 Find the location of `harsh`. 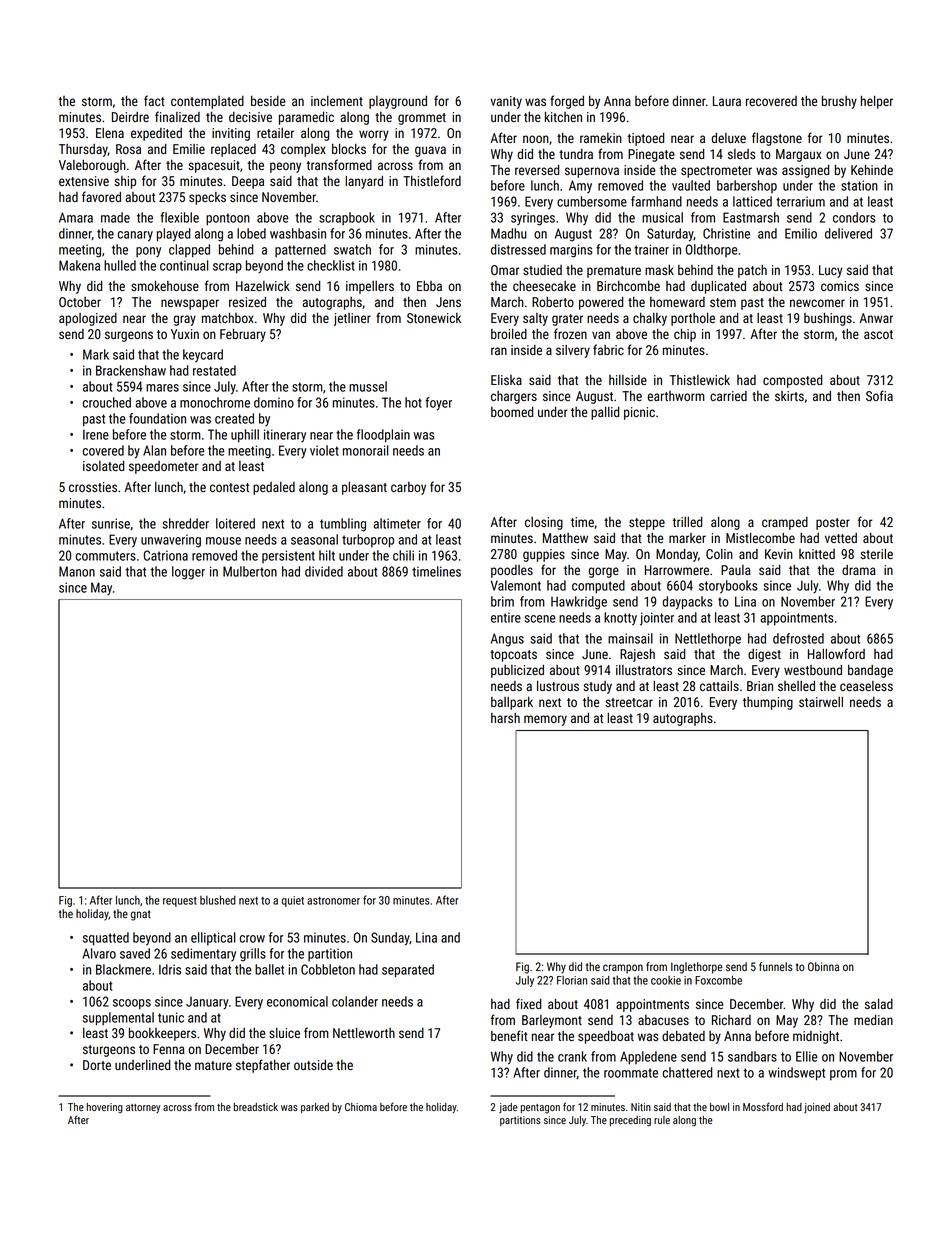

harsh is located at coordinates (505, 718).
